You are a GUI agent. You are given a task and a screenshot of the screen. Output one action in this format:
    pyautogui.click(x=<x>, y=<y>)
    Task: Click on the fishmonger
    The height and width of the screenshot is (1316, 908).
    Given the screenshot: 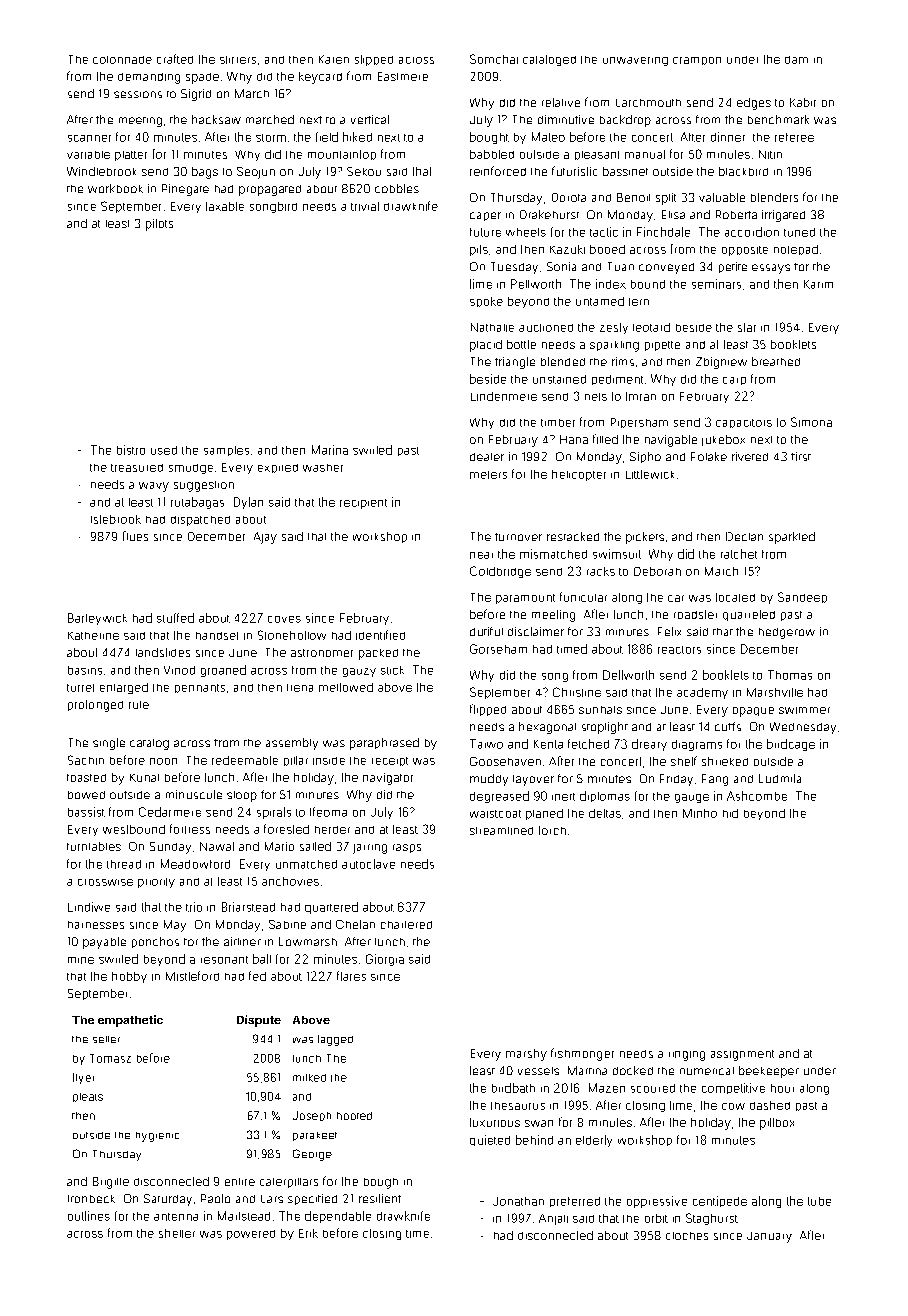 What is the action you would take?
    pyautogui.click(x=582, y=1054)
